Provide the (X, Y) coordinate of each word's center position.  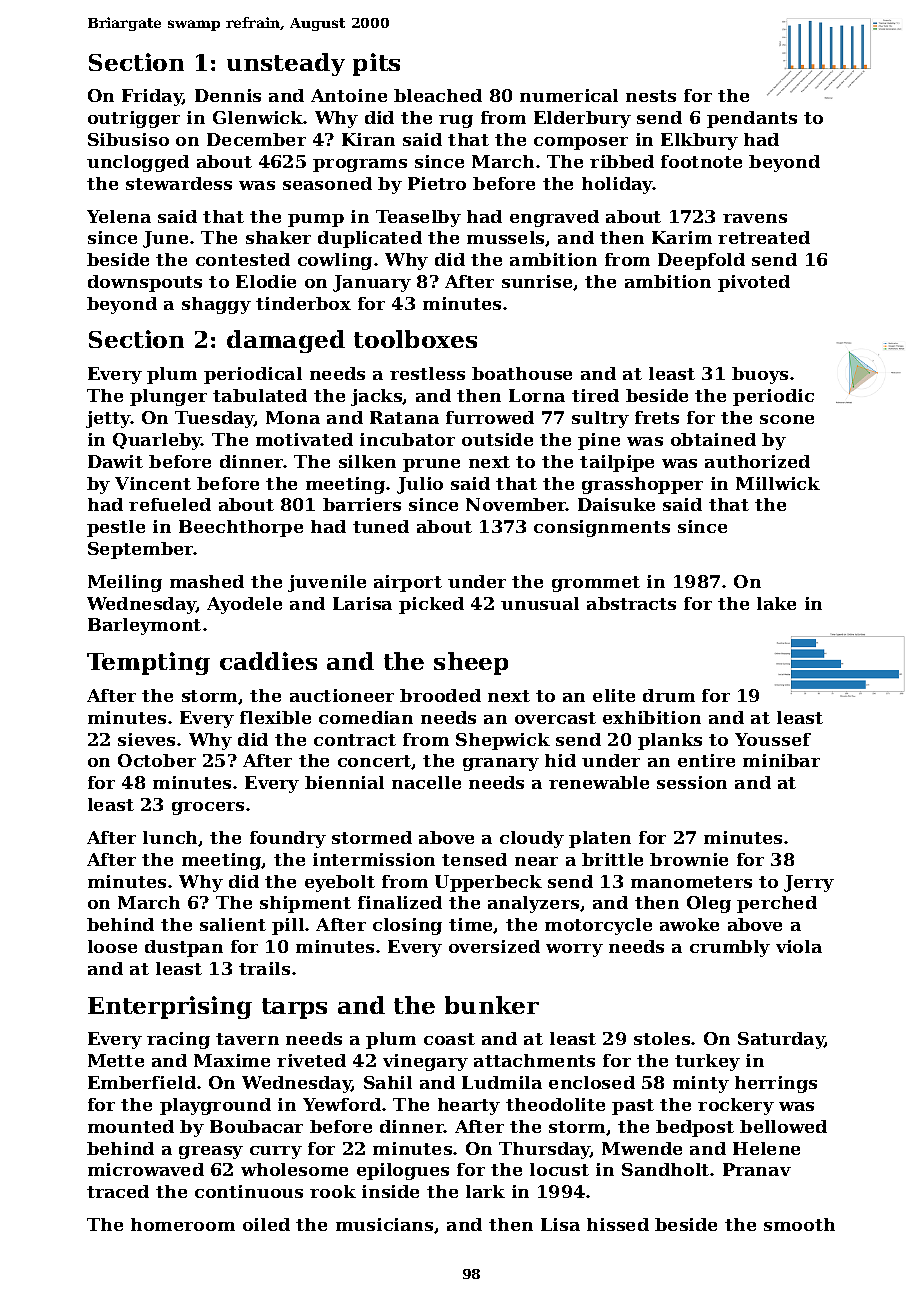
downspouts (145, 283)
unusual (540, 603)
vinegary (425, 1062)
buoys (760, 375)
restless (427, 373)
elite (614, 695)
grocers (208, 808)
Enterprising (170, 1007)
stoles (662, 1038)
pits (376, 64)
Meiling (125, 583)
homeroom (183, 1224)
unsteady (286, 64)
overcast (555, 718)
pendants (752, 119)
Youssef (773, 739)
